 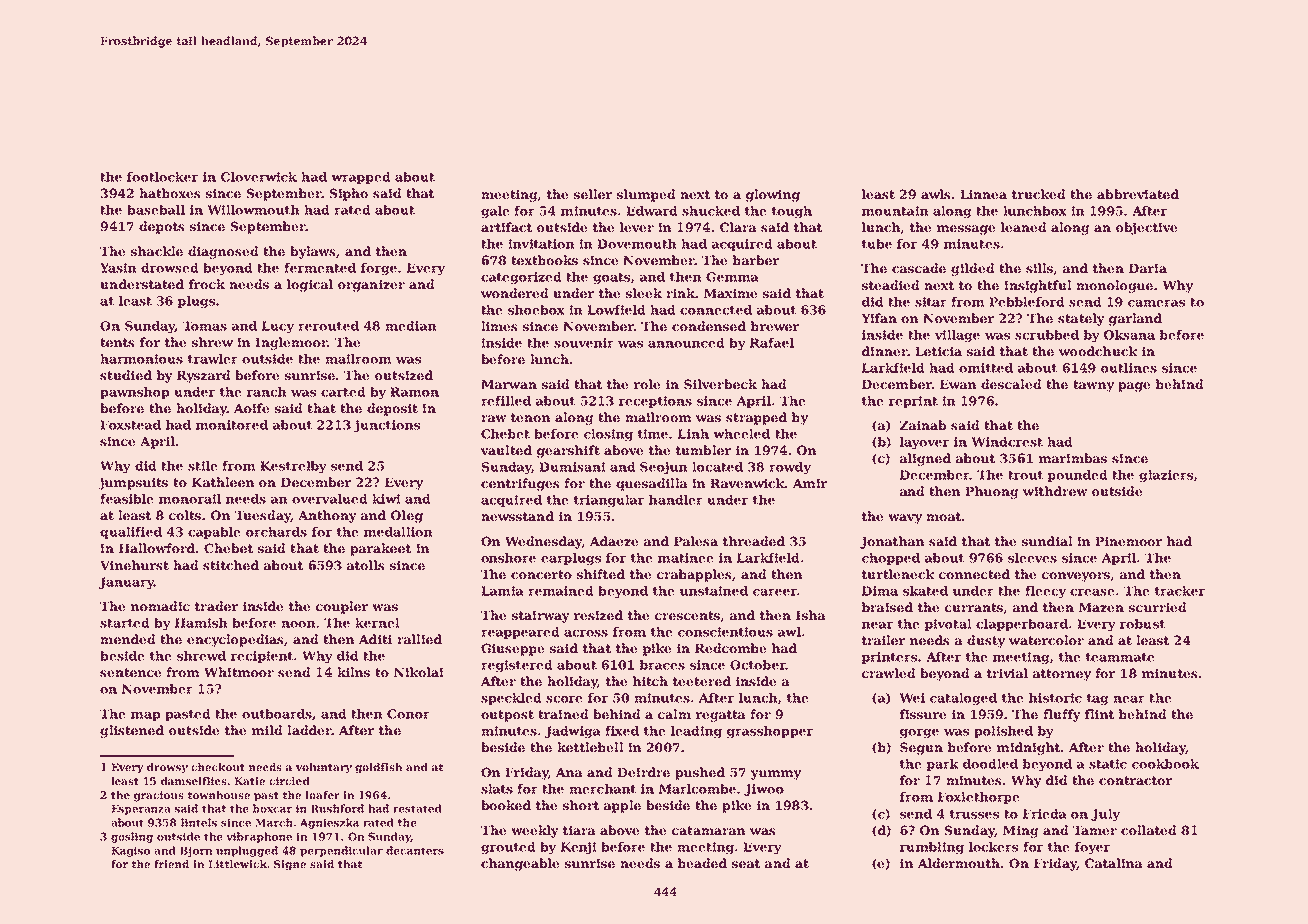 I want to click on pivotal, so click(x=948, y=625).
